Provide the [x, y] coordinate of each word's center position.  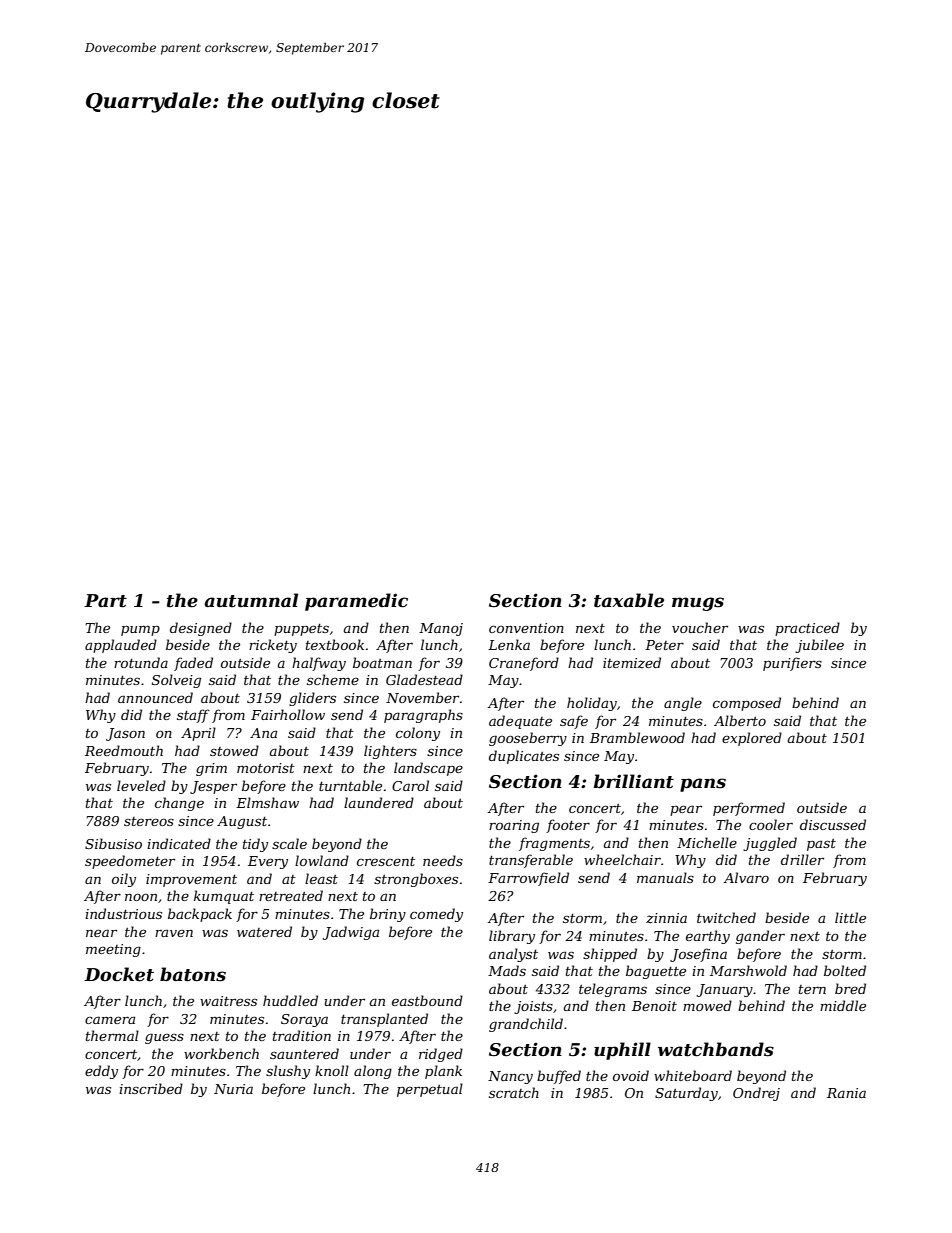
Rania [846, 1093]
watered [264, 931]
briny [388, 915]
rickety [273, 646]
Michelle [707, 842]
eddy [101, 1072]
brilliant [634, 781]
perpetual [430, 1090]
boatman [382, 662]
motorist [266, 768]
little [850, 917]
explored [752, 739]
